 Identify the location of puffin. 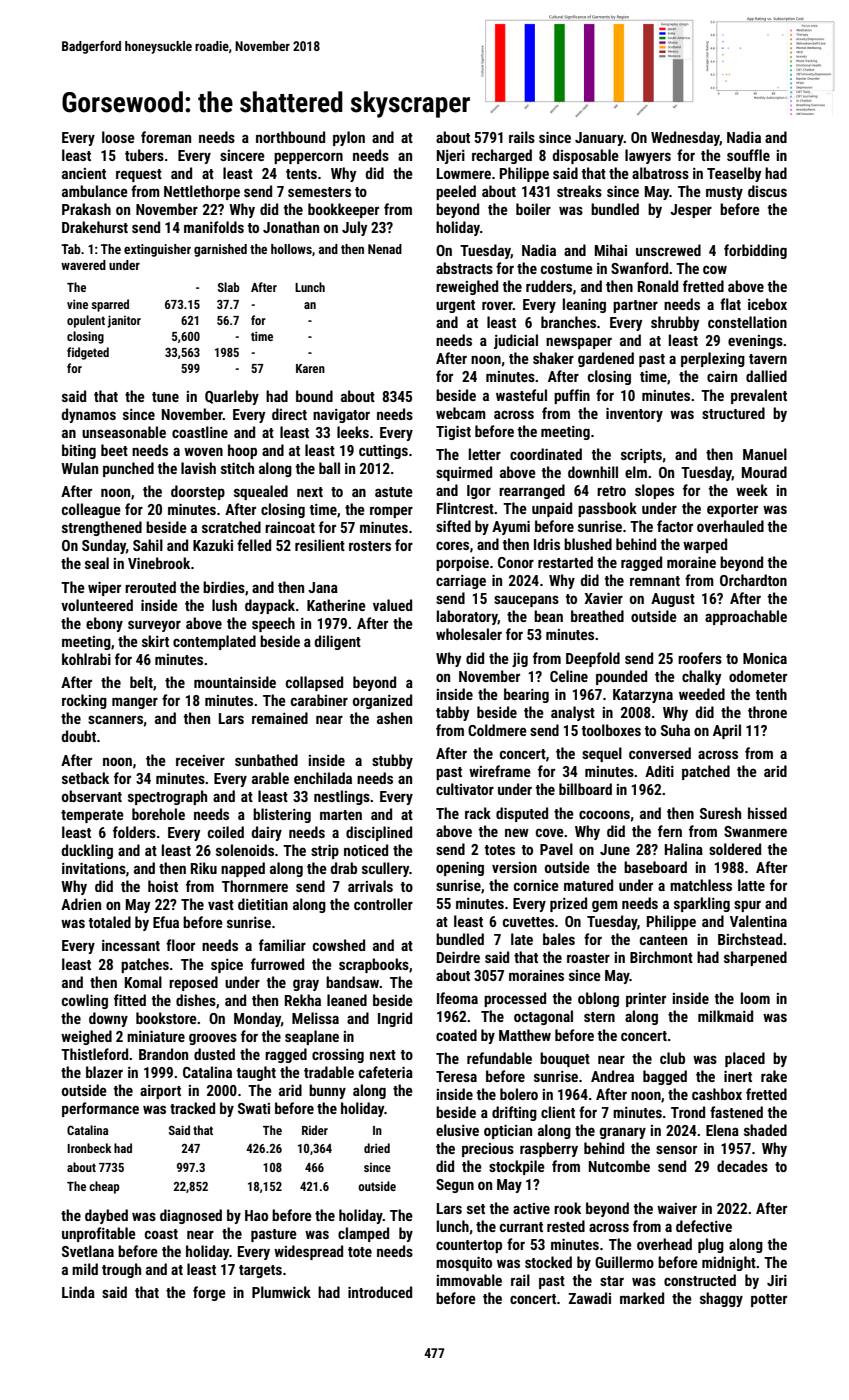
(572, 396).
